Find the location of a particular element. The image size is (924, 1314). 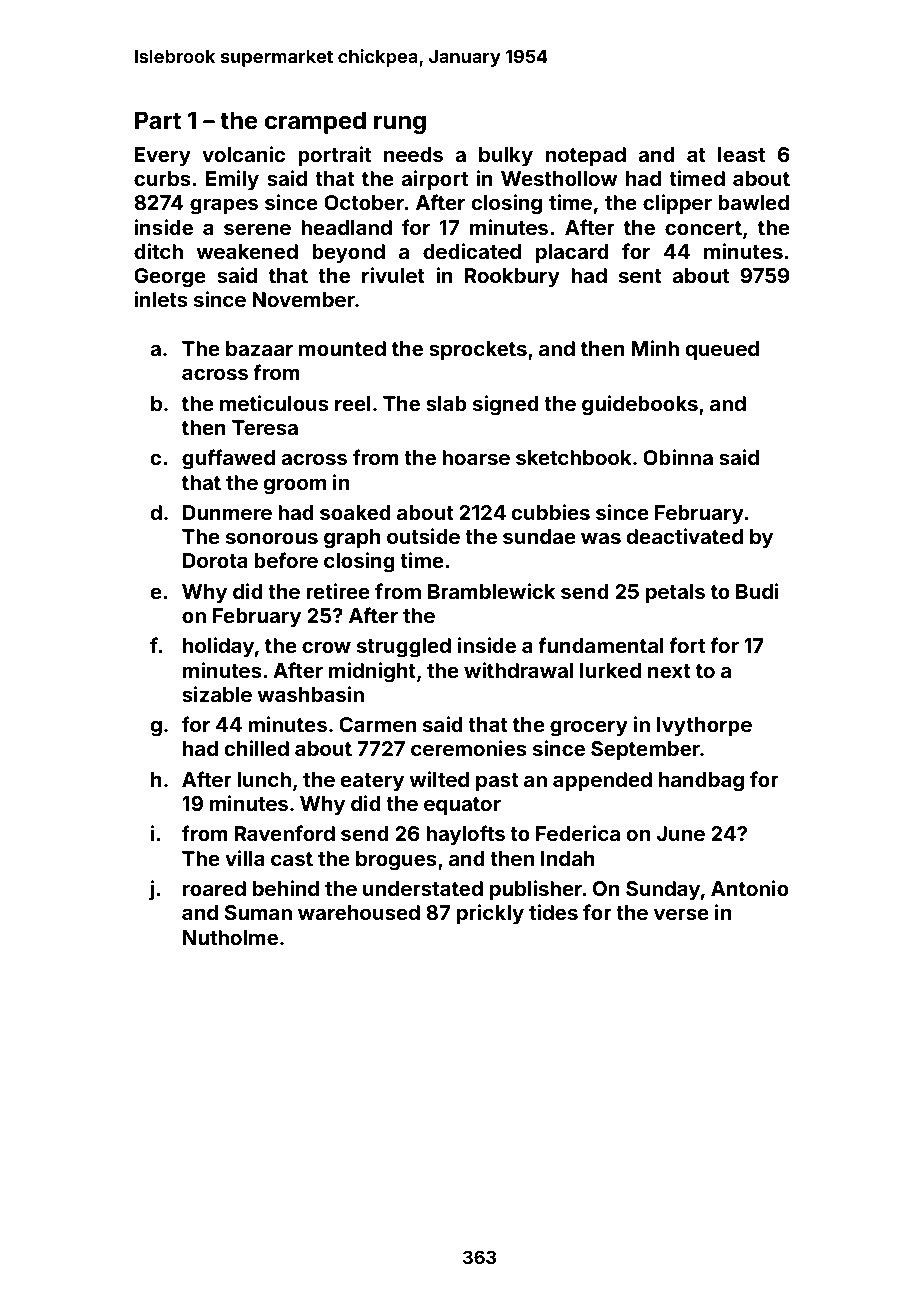

Budi is located at coordinates (757, 591).
